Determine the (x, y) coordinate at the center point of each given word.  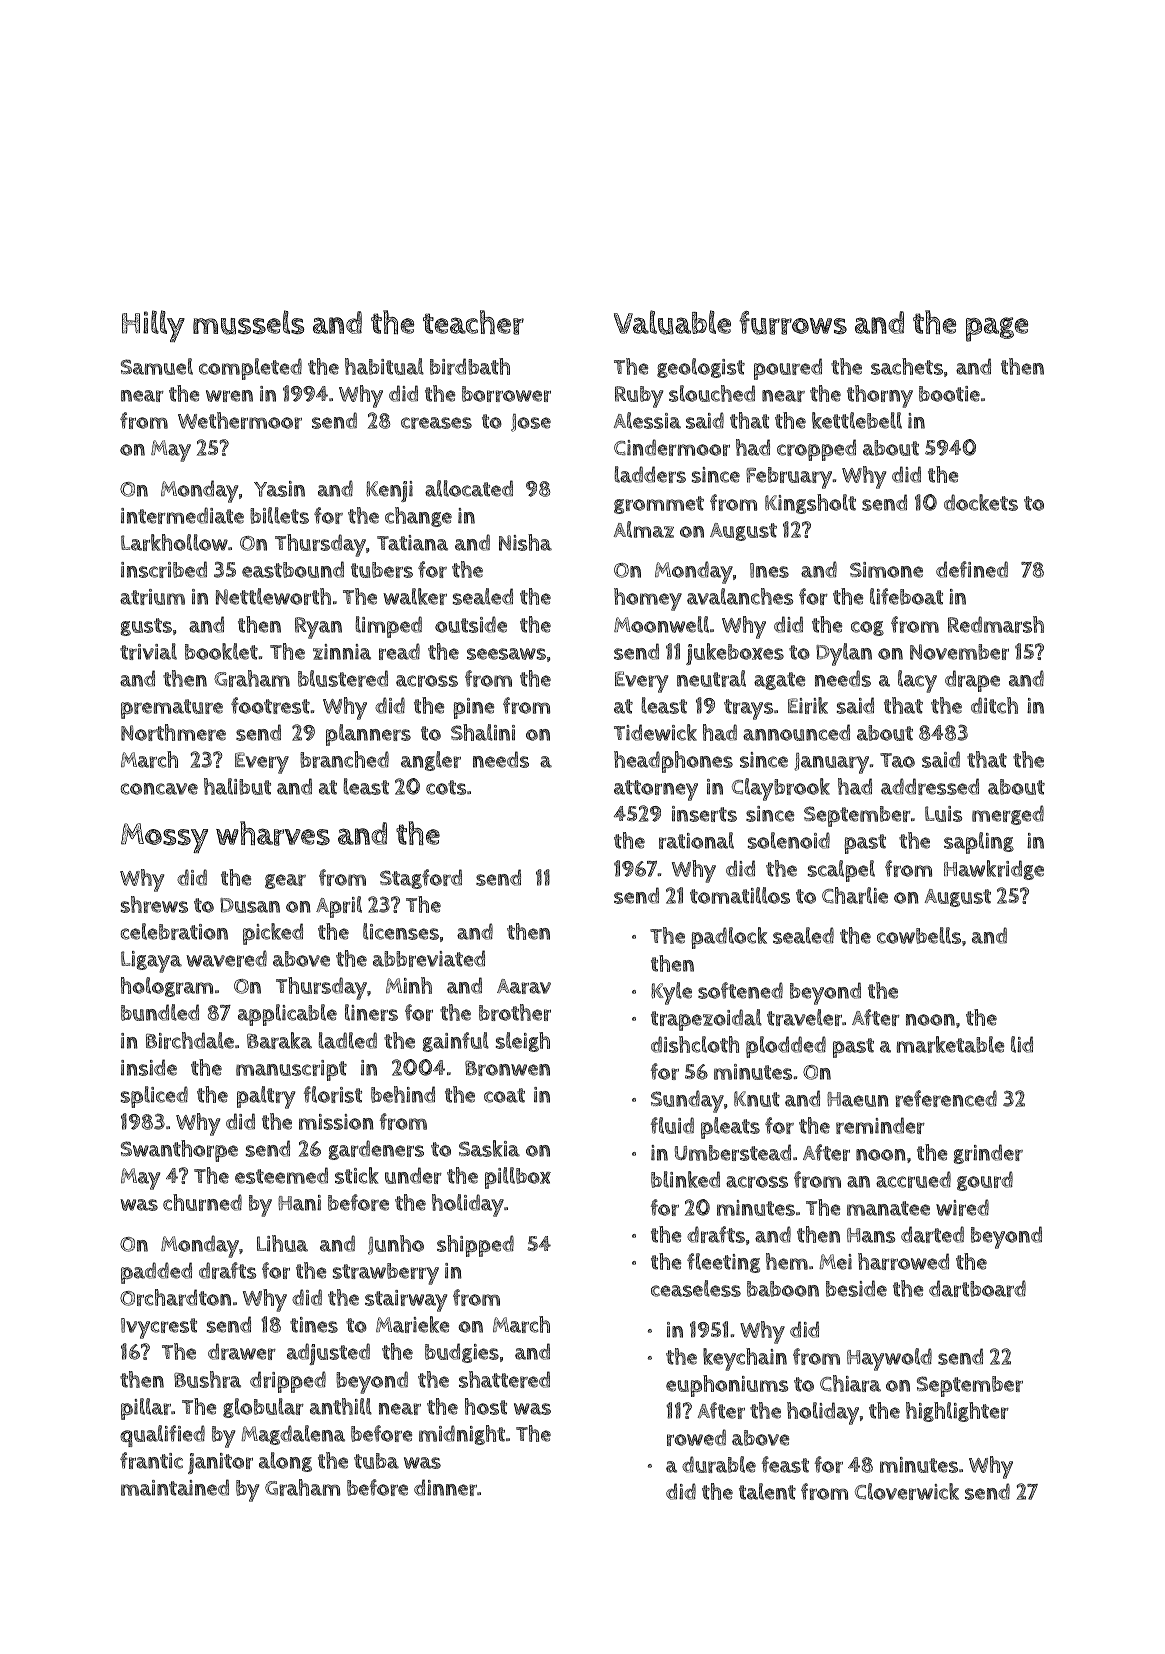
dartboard (977, 1288)
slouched (712, 393)
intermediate (182, 515)
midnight (462, 1435)
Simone (886, 570)
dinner (445, 1487)
